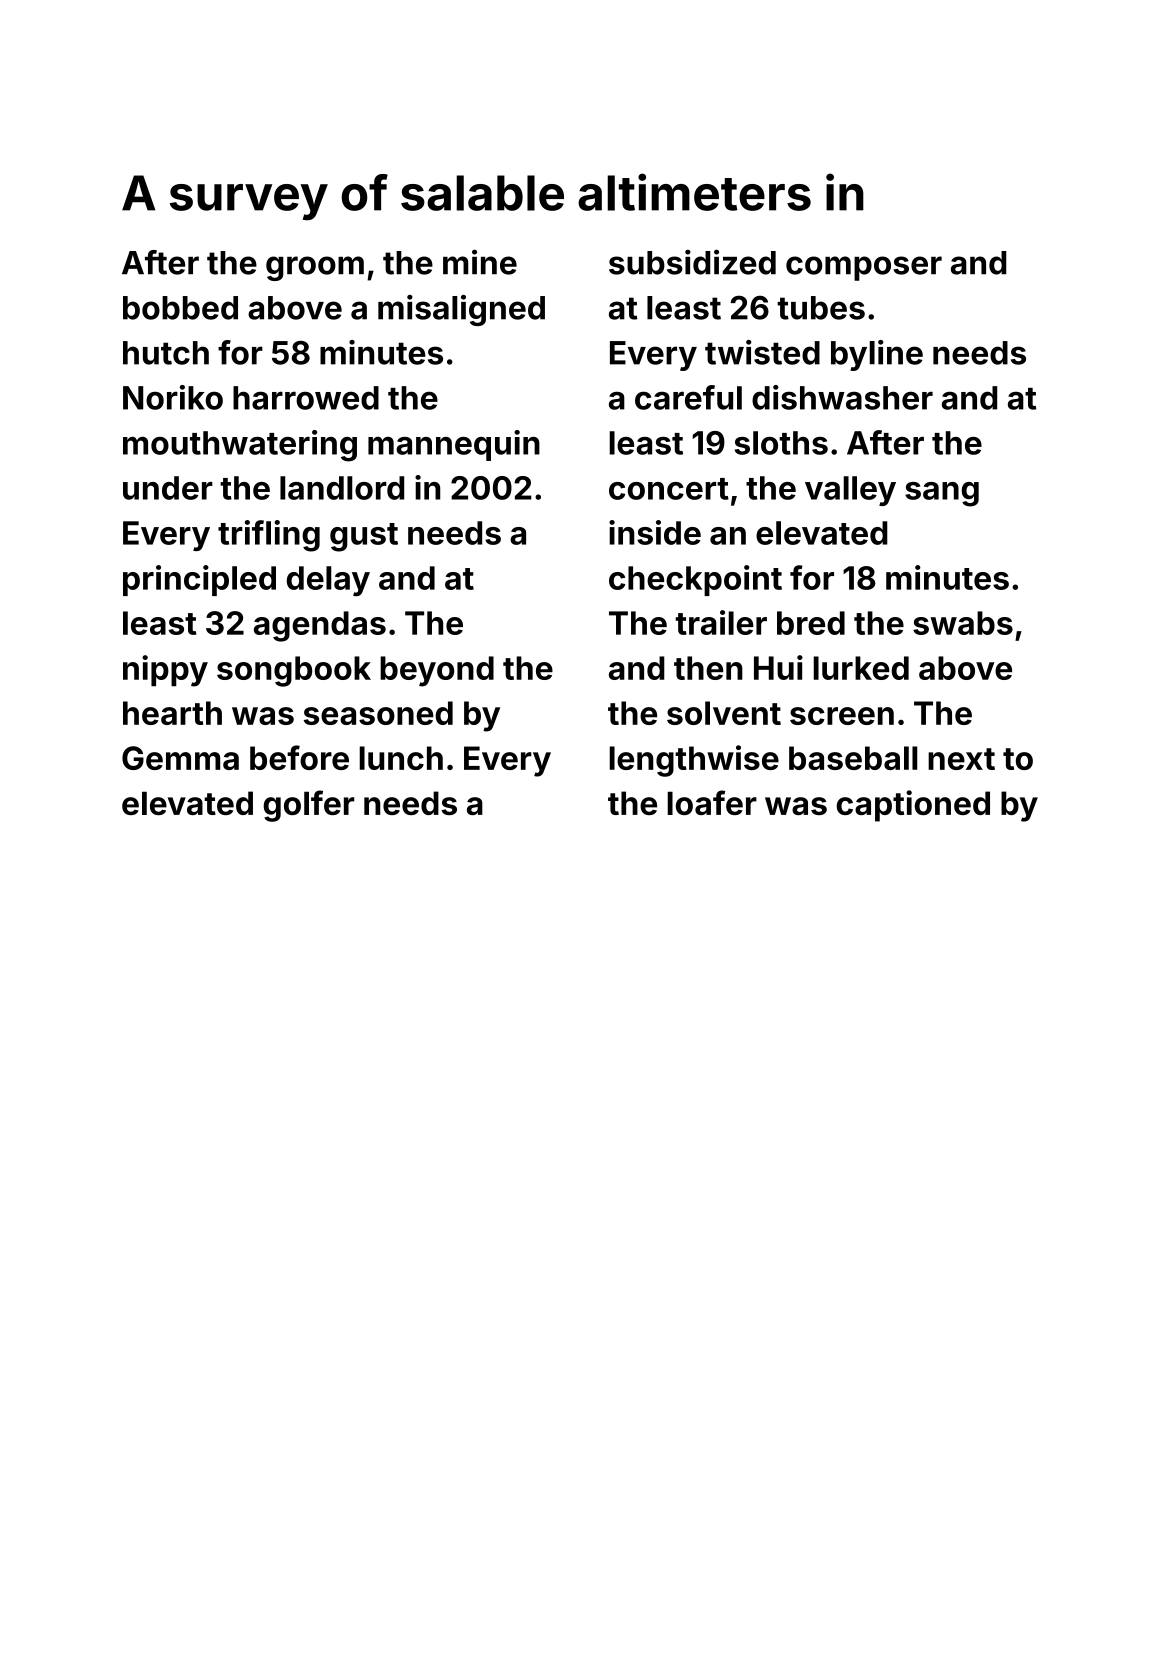  I want to click on careful, so click(688, 397).
